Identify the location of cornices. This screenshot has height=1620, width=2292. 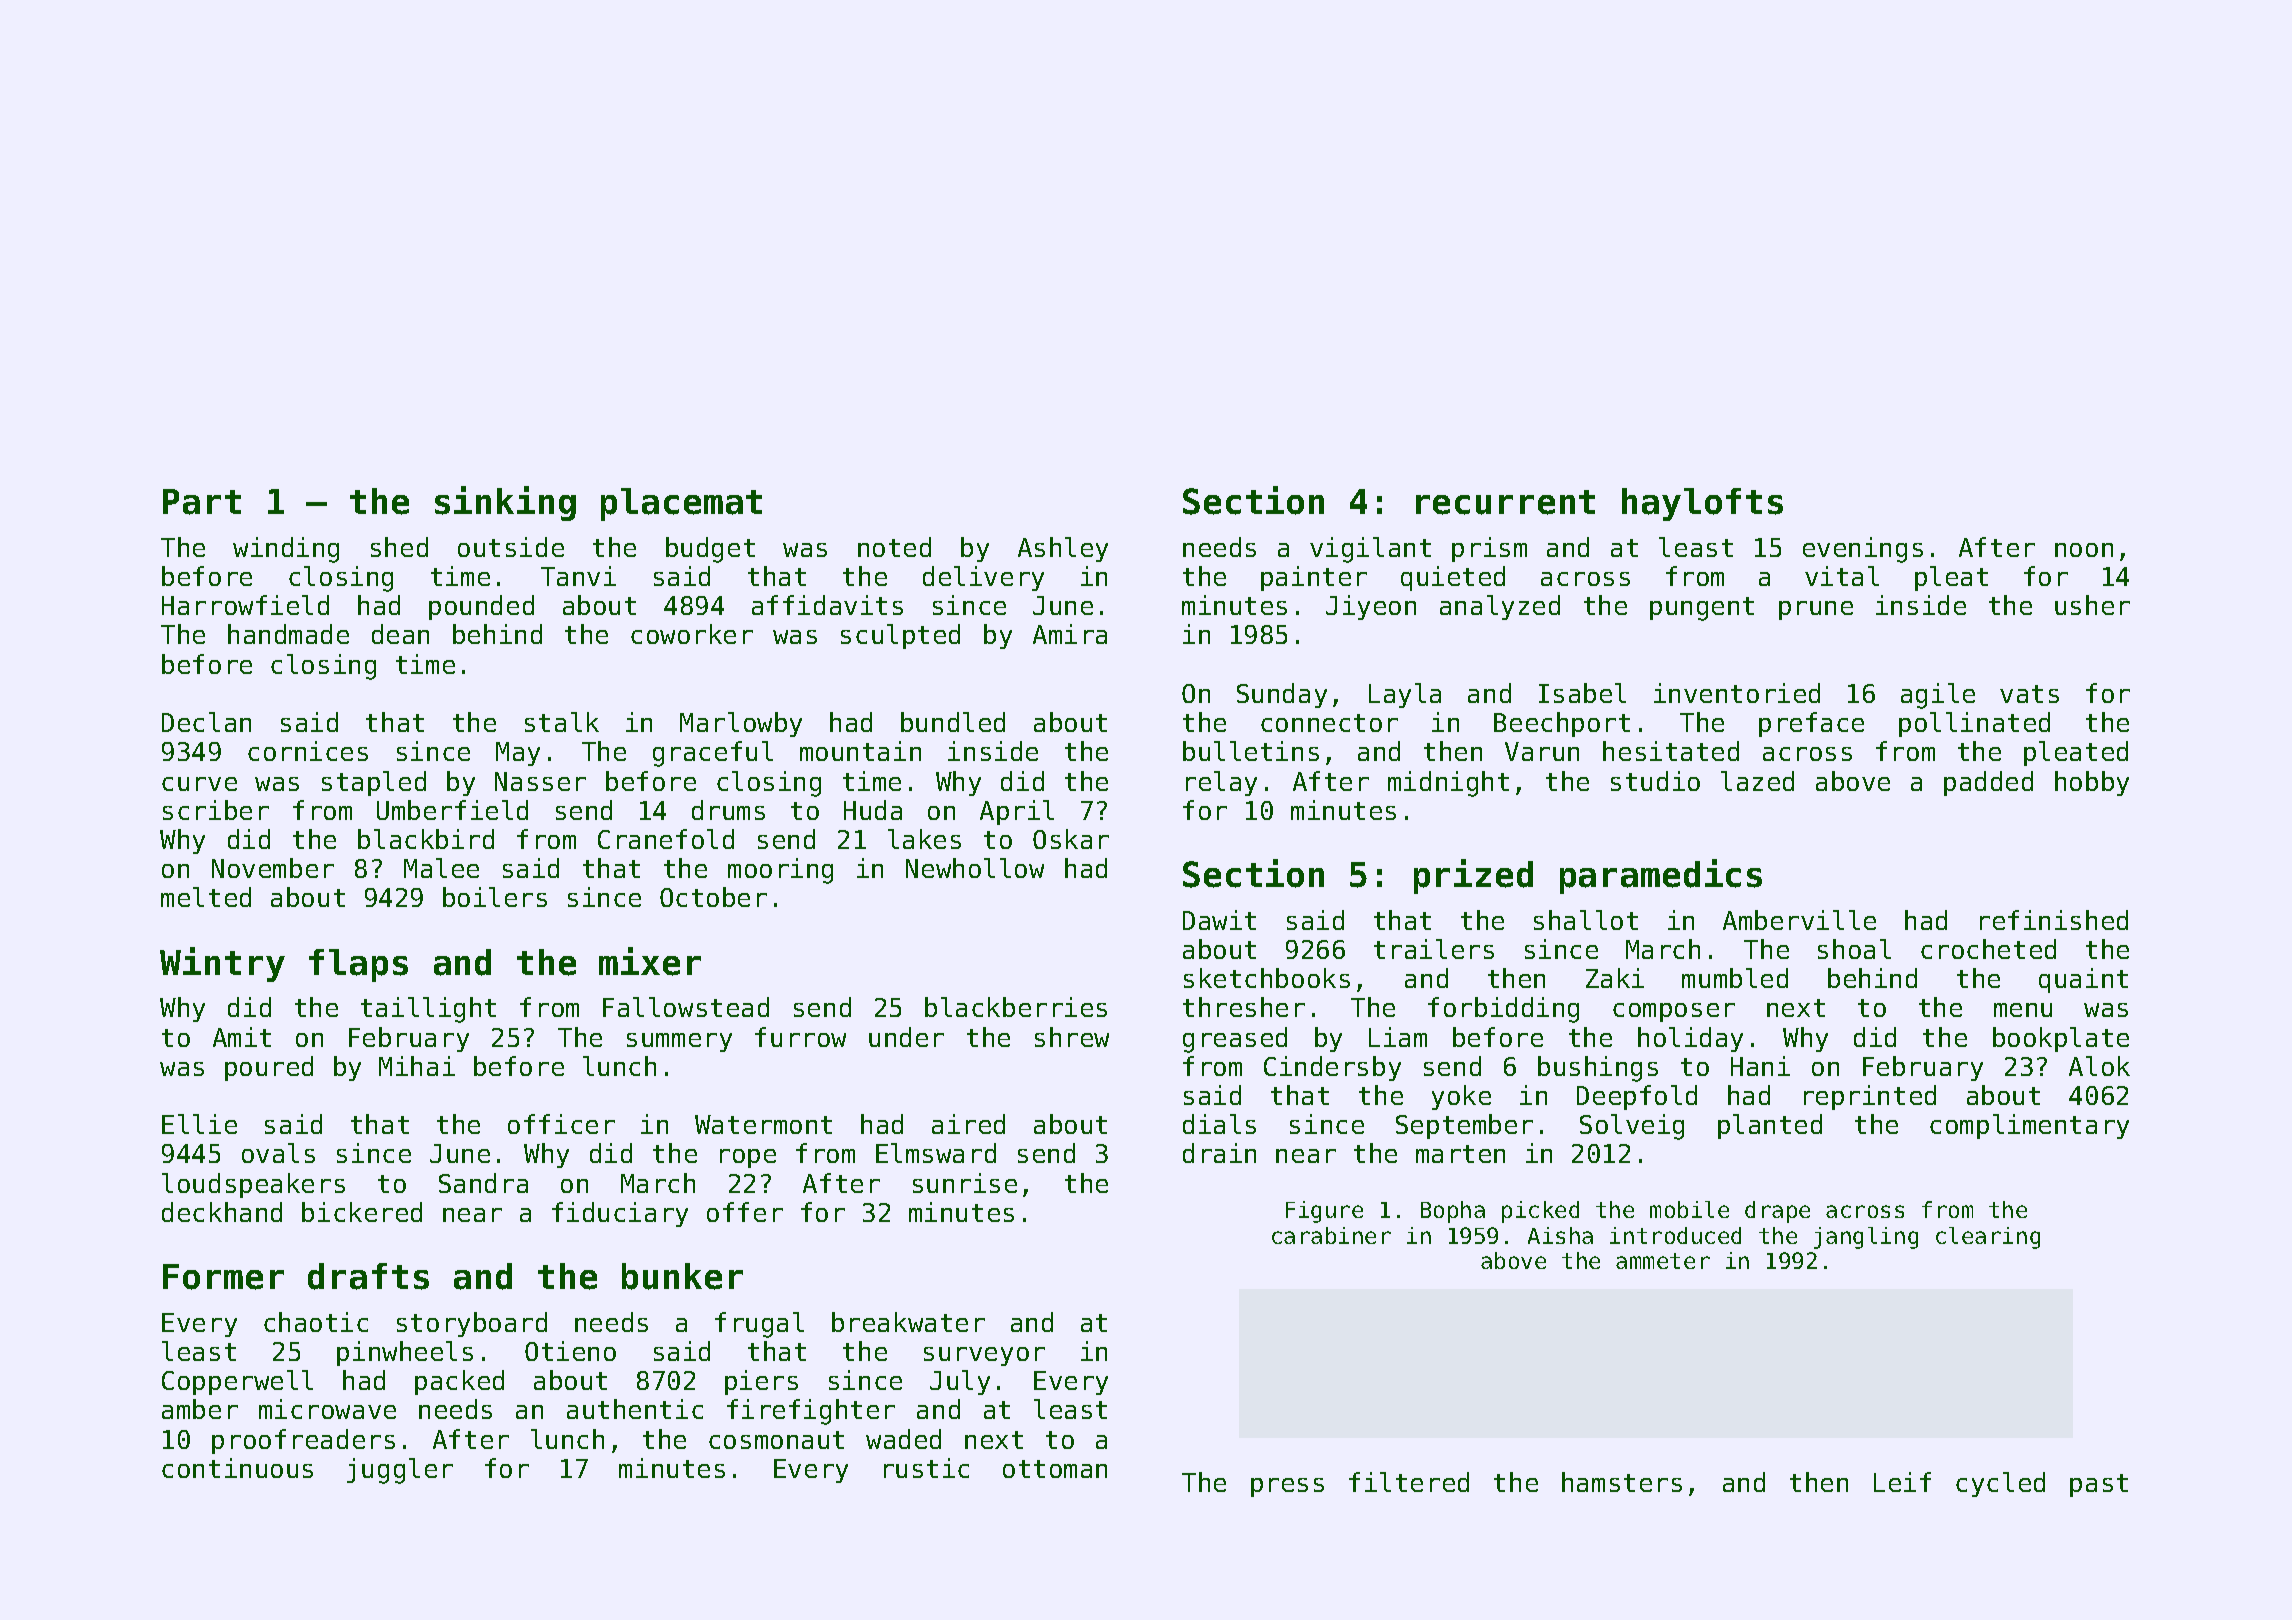
(308, 751).
